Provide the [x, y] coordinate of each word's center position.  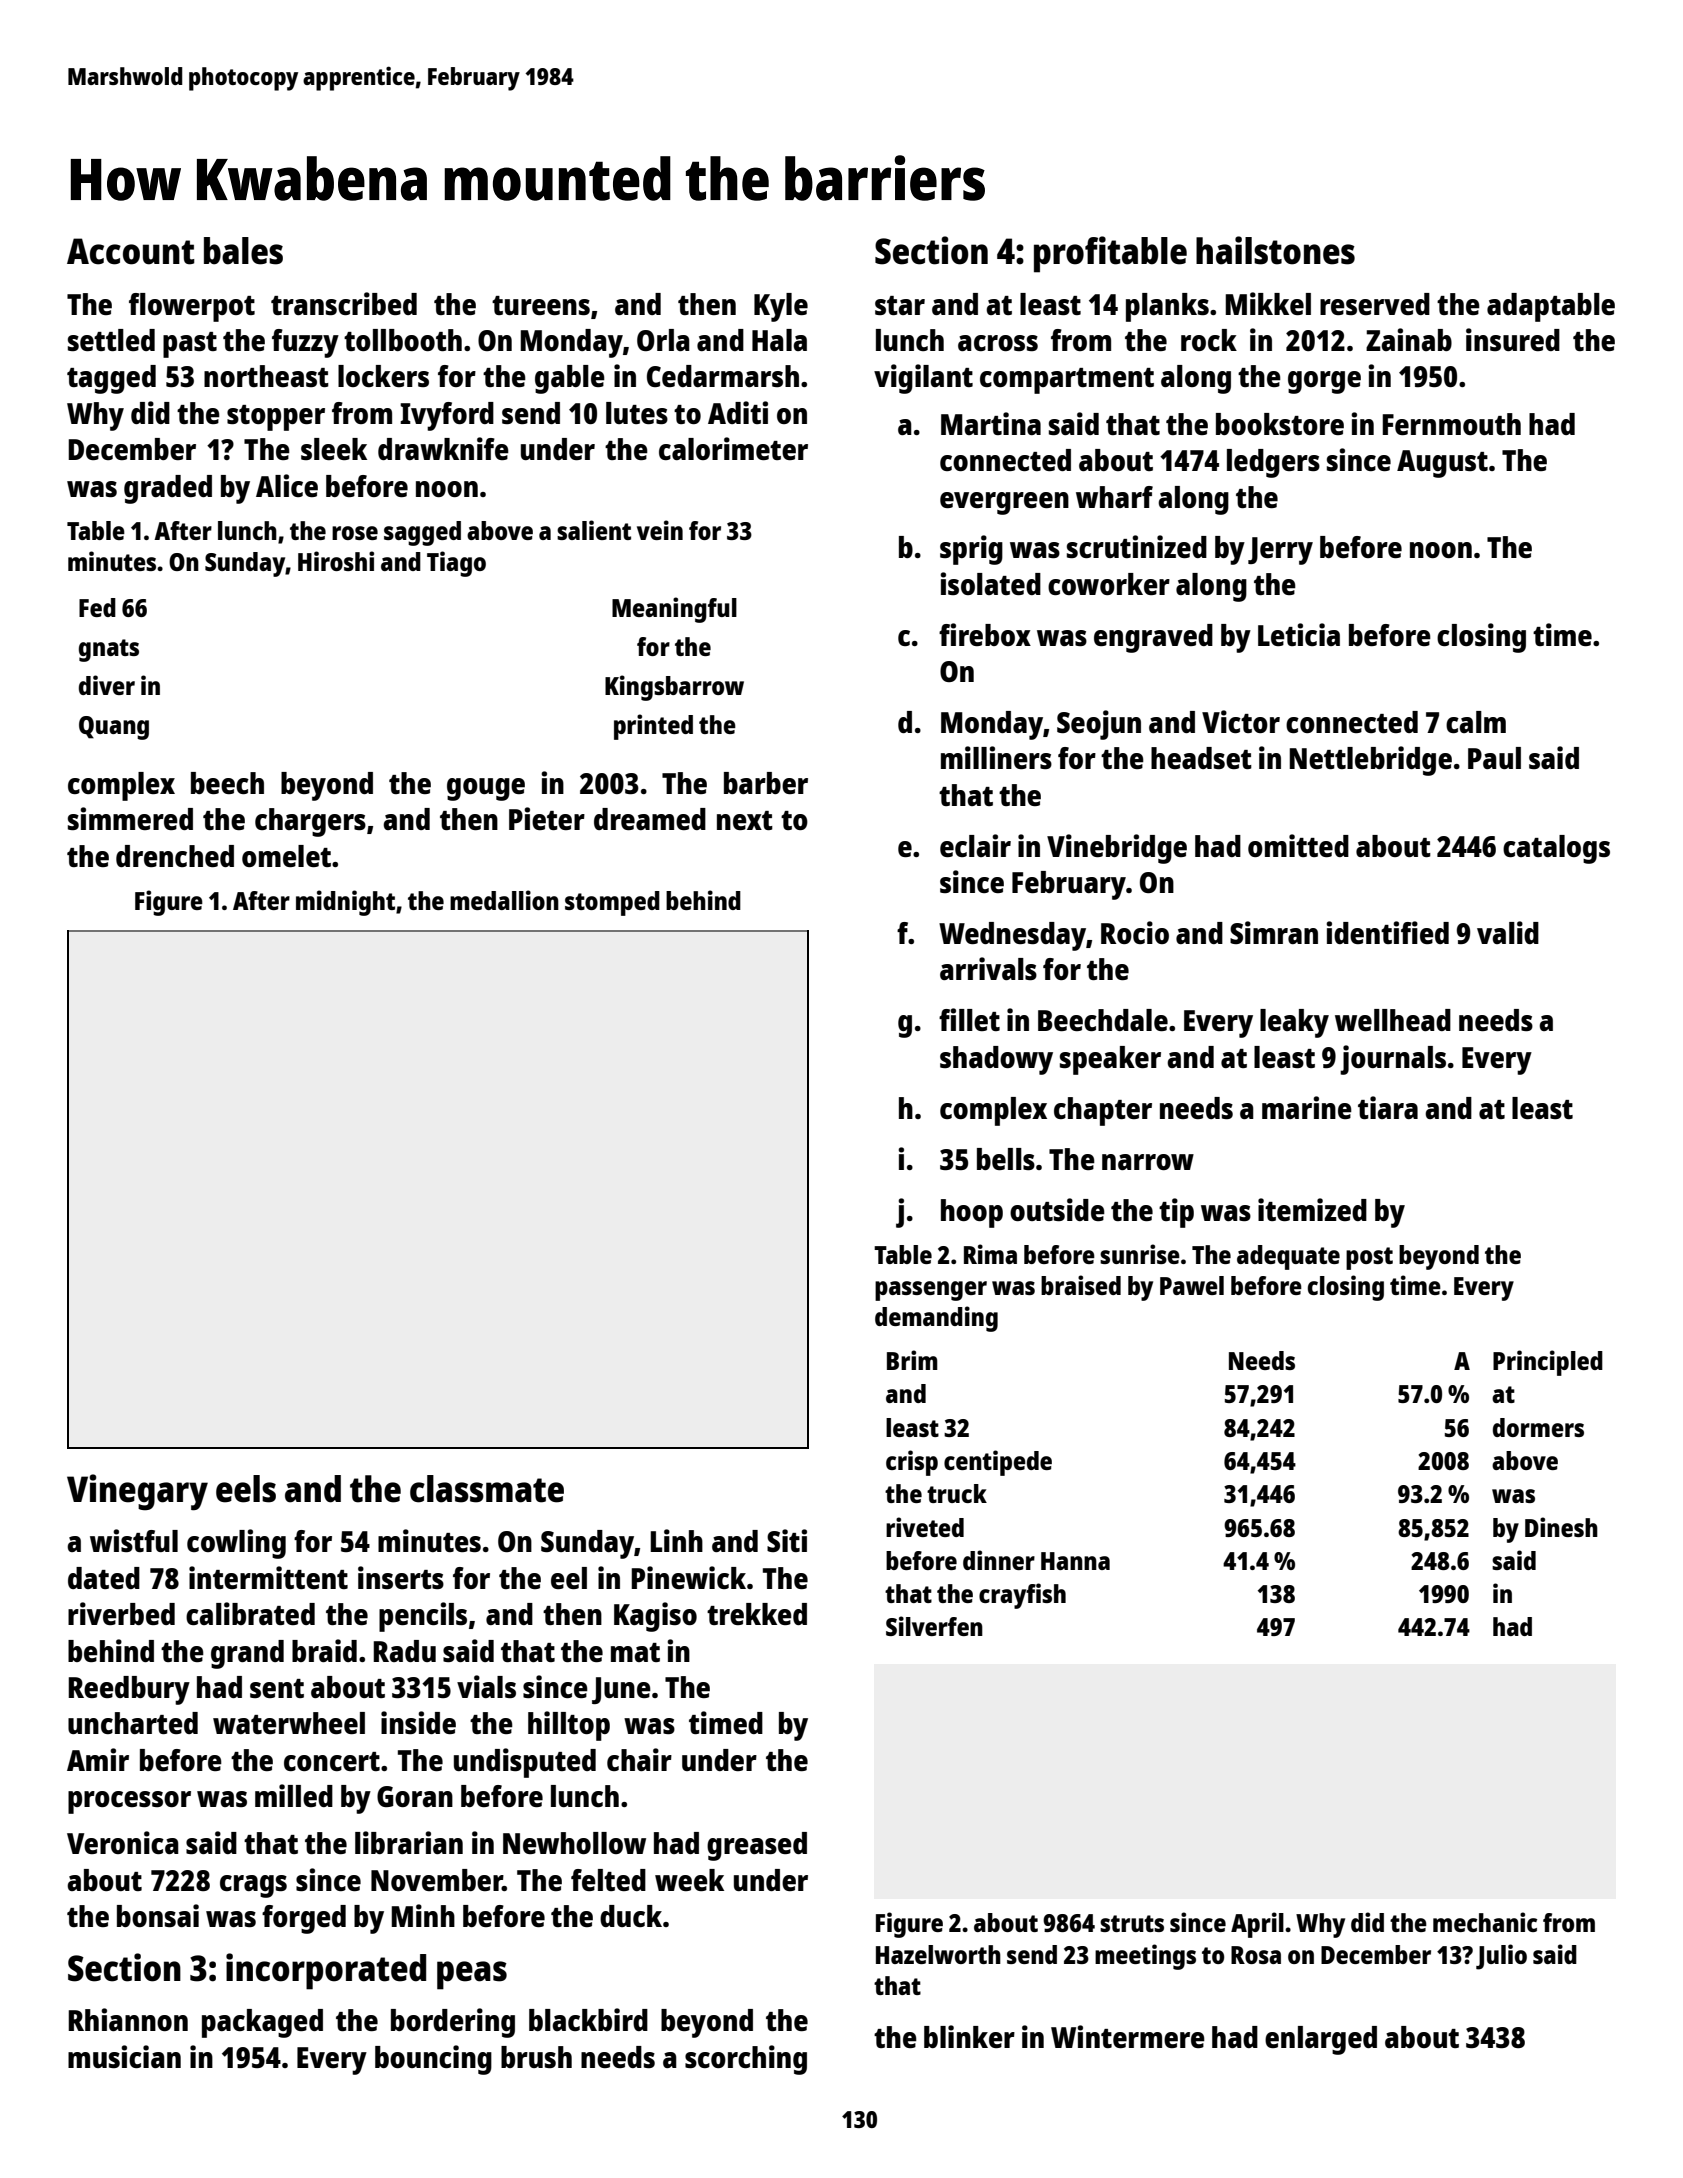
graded [168, 489]
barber [766, 783]
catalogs [1556, 849]
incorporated [326, 1971]
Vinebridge [1117, 849]
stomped [612, 903]
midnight [345, 903]
